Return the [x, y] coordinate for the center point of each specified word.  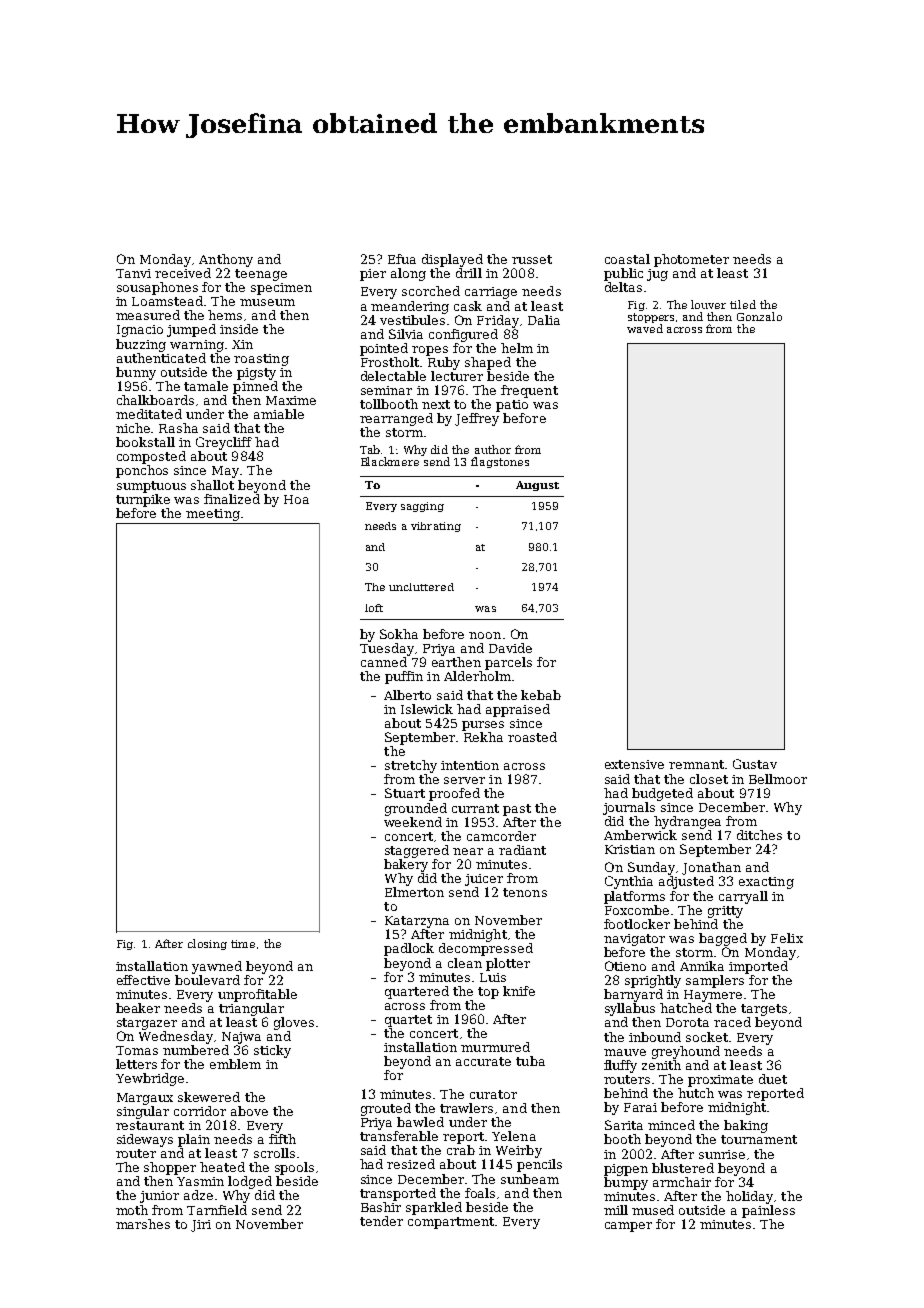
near [468, 851]
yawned [217, 967]
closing [207, 944]
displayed [452, 260]
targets [764, 1010]
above [249, 1111]
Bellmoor [778, 779]
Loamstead [167, 301]
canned [384, 662]
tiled [743, 304]
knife [519, 991]
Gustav [755, 764]
